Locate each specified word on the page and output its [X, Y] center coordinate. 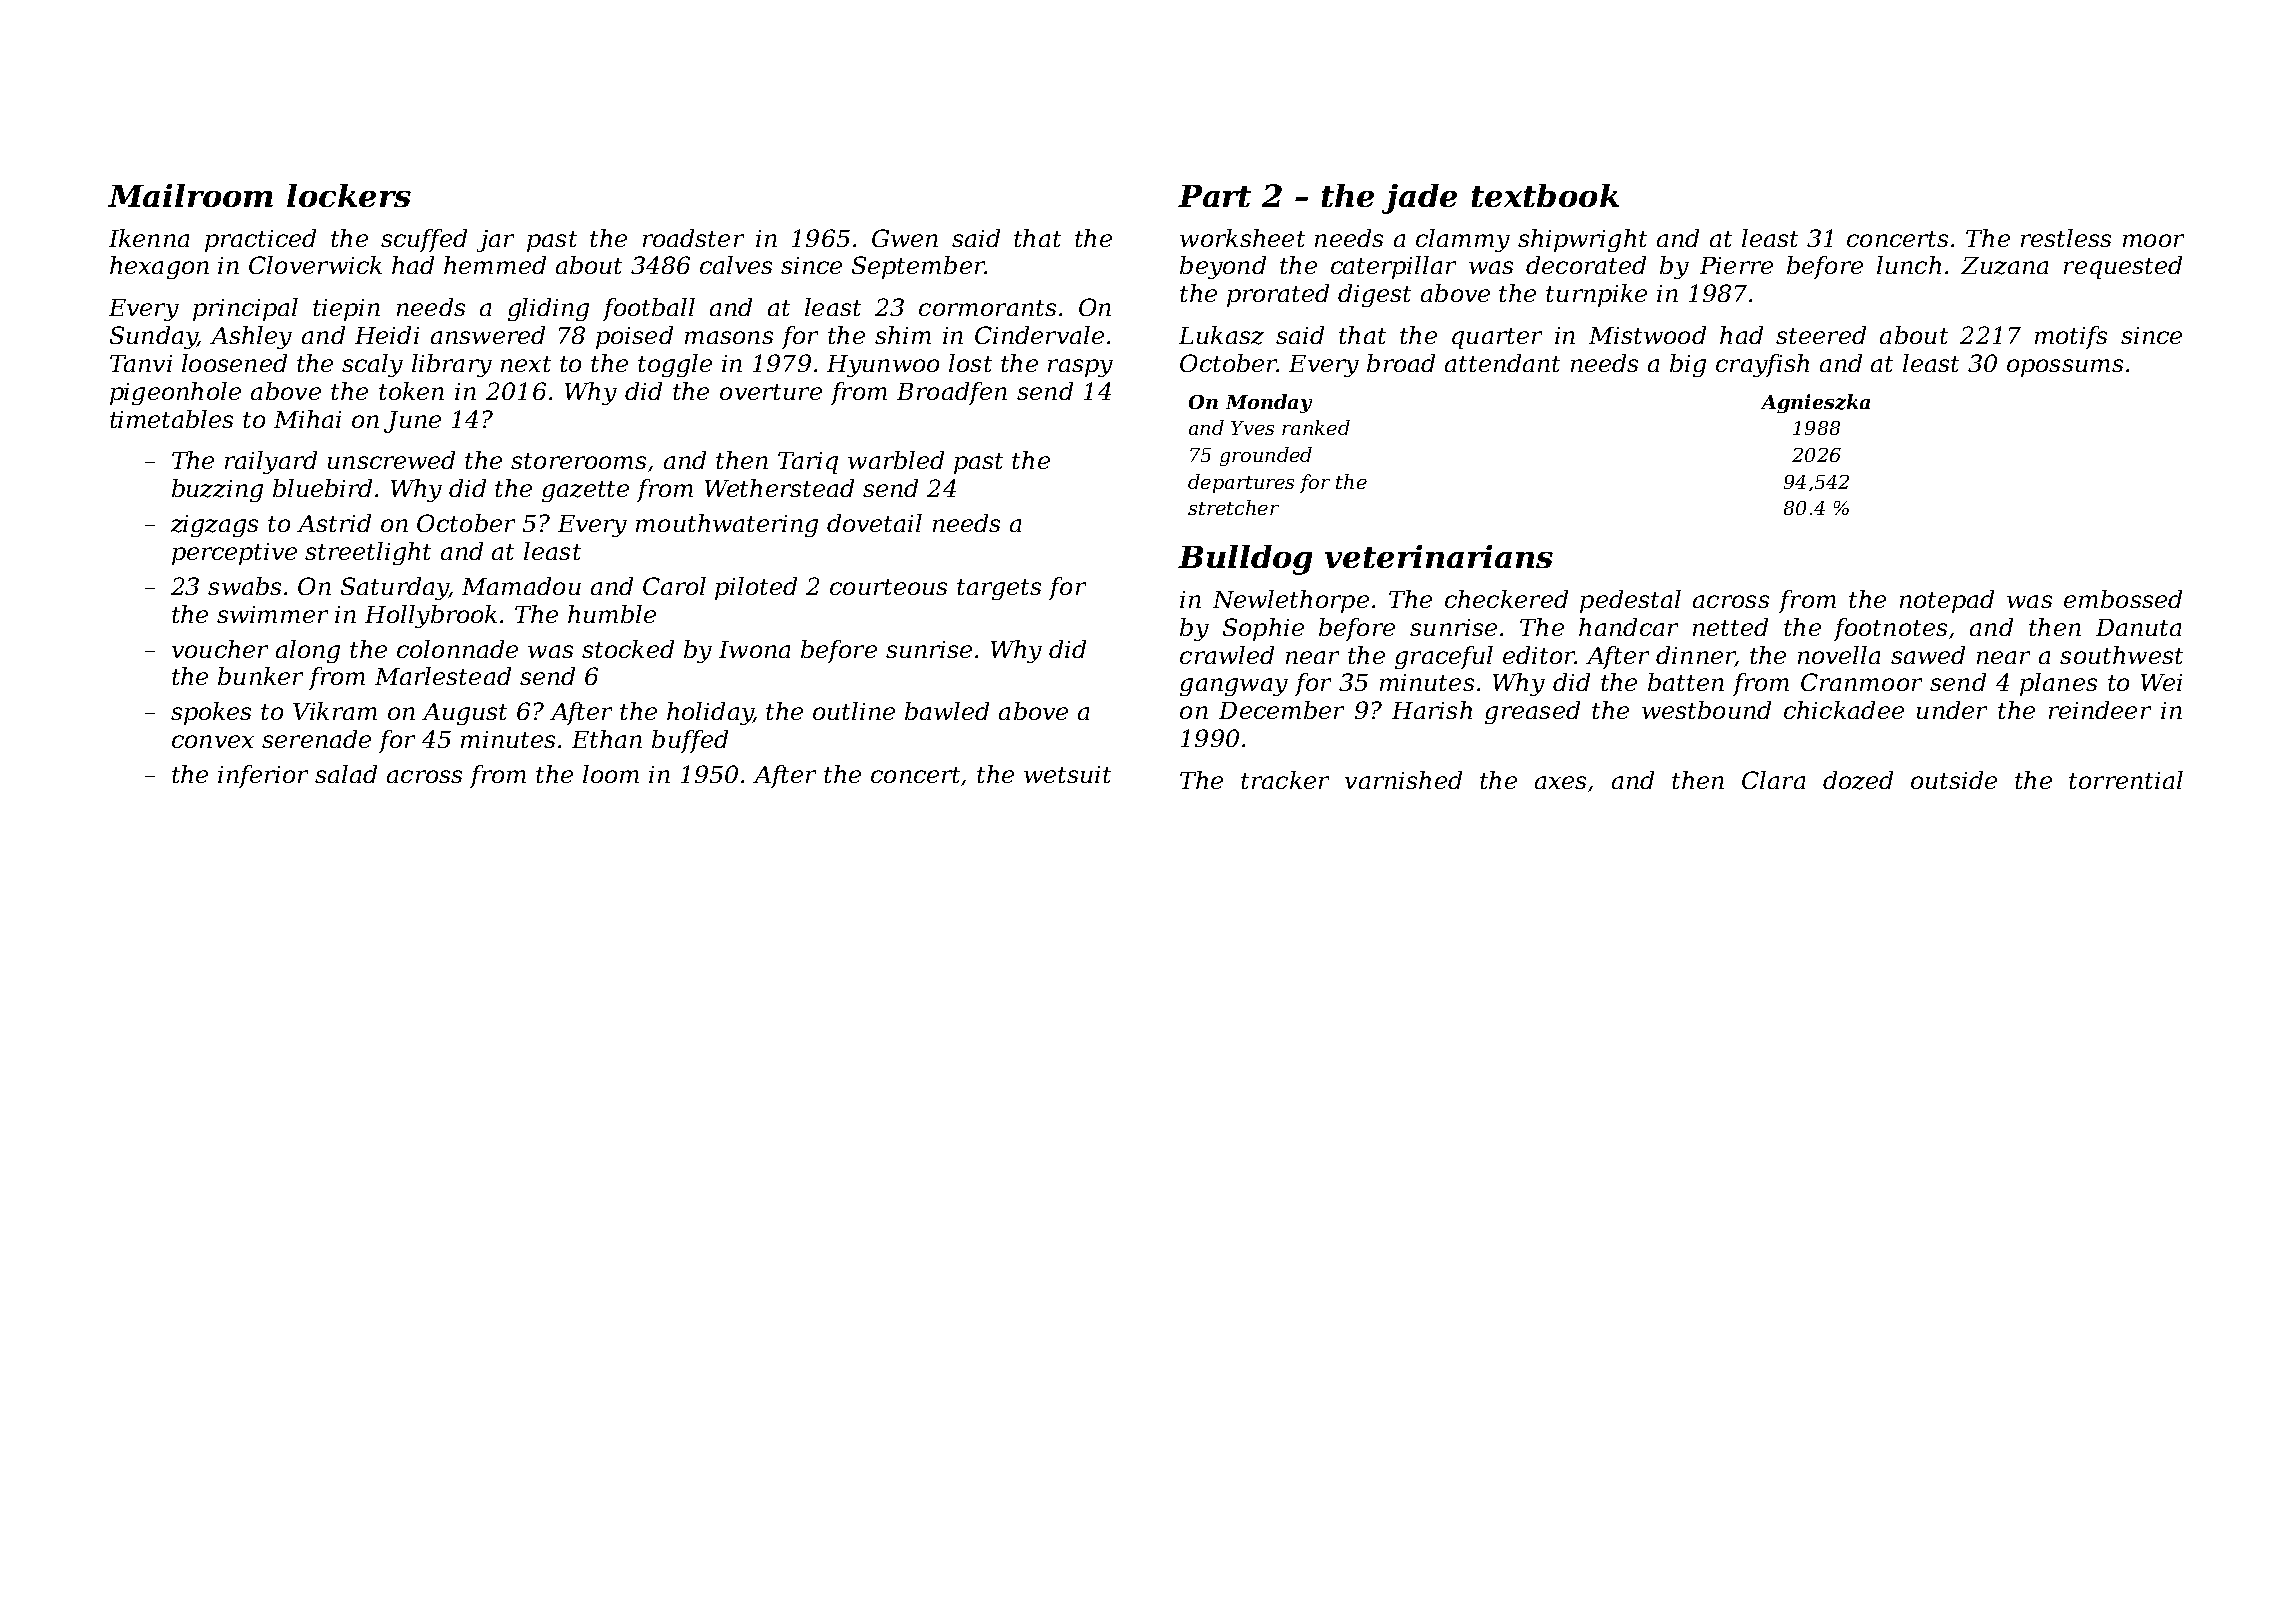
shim [903, 335]
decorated [1586, 265]
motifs [2071, 337]
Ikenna [149, 238]
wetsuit [1067, 774]
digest [1374, 295]
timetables [171, 419]
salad [346, 774]
